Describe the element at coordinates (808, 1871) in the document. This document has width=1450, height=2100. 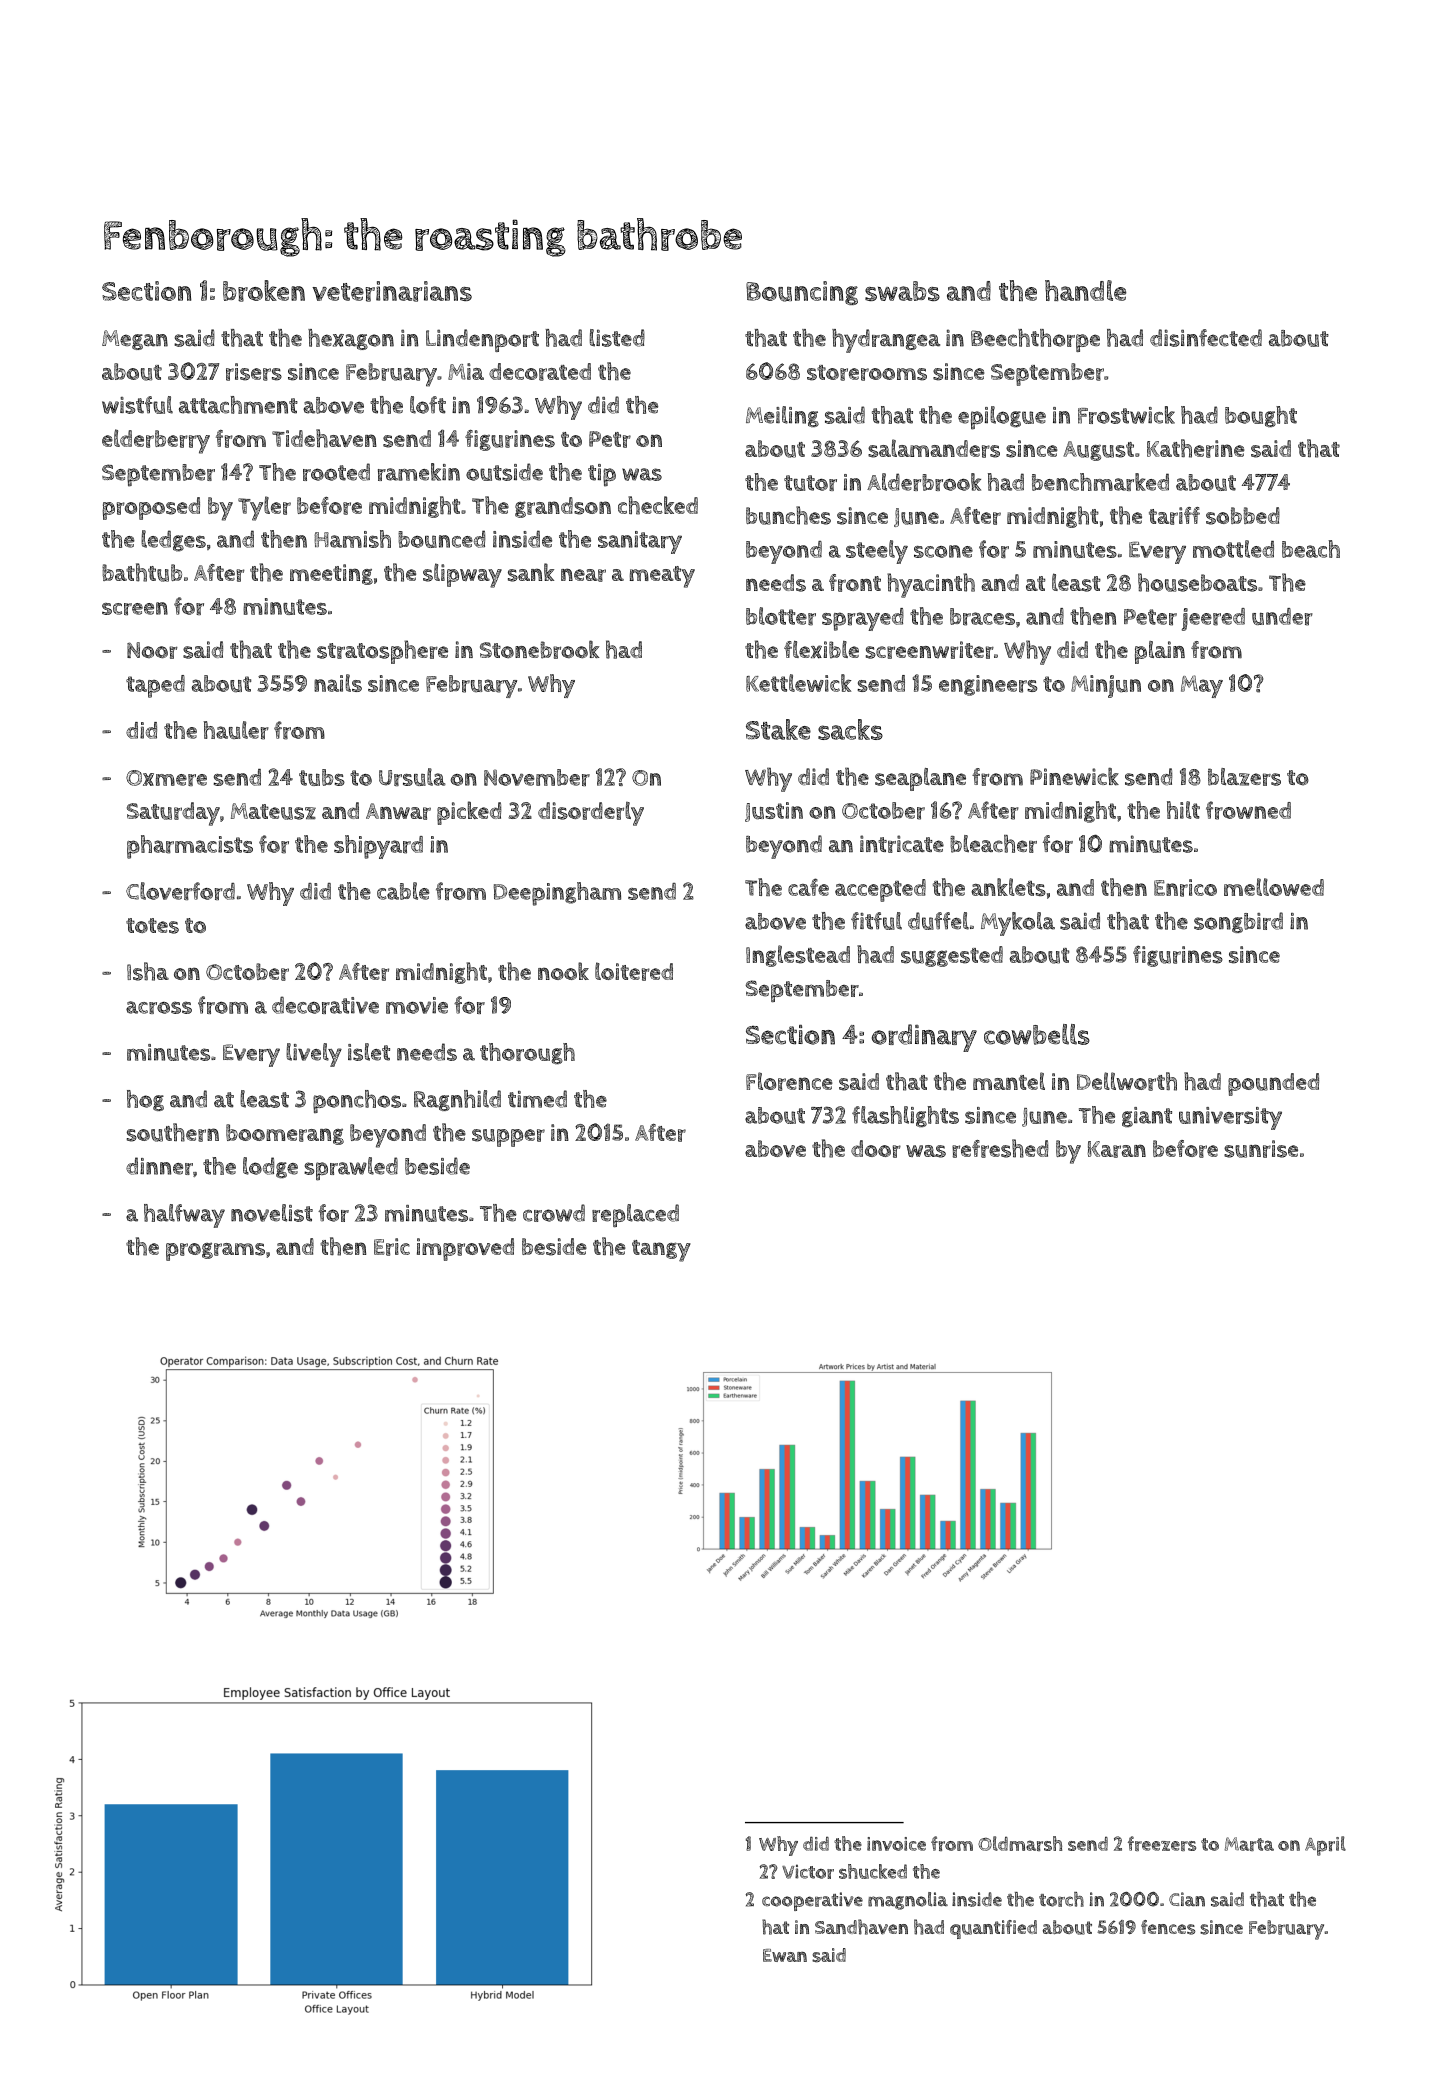
I see `Victor` at that location.
